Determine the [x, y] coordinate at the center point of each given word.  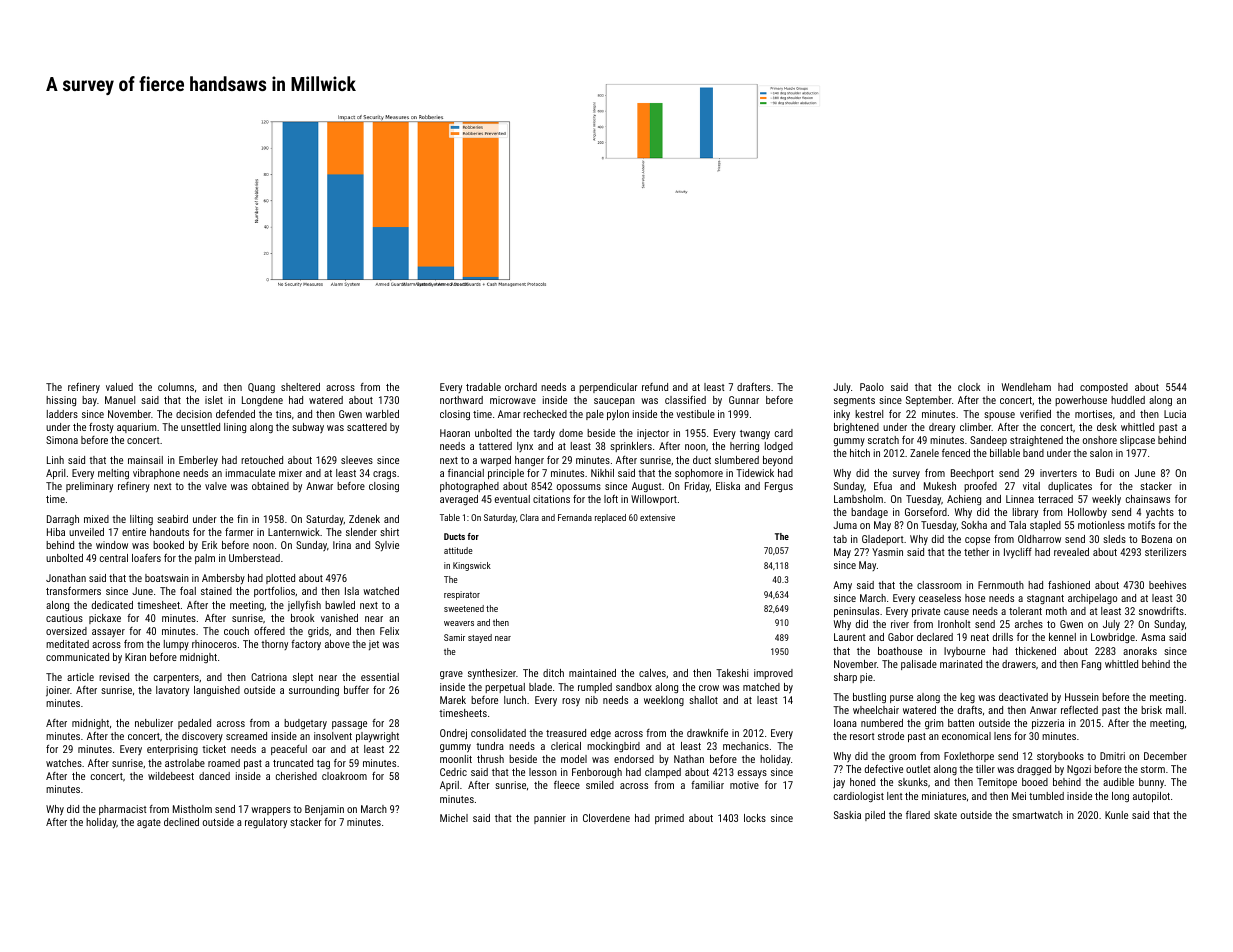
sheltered [300, 387]
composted [1104, 388]
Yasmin [887, 552]
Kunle [1116, 815]
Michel [454, 818]
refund [655, 387]
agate [149, 824]
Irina [342, 545]
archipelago [1092, 599]
